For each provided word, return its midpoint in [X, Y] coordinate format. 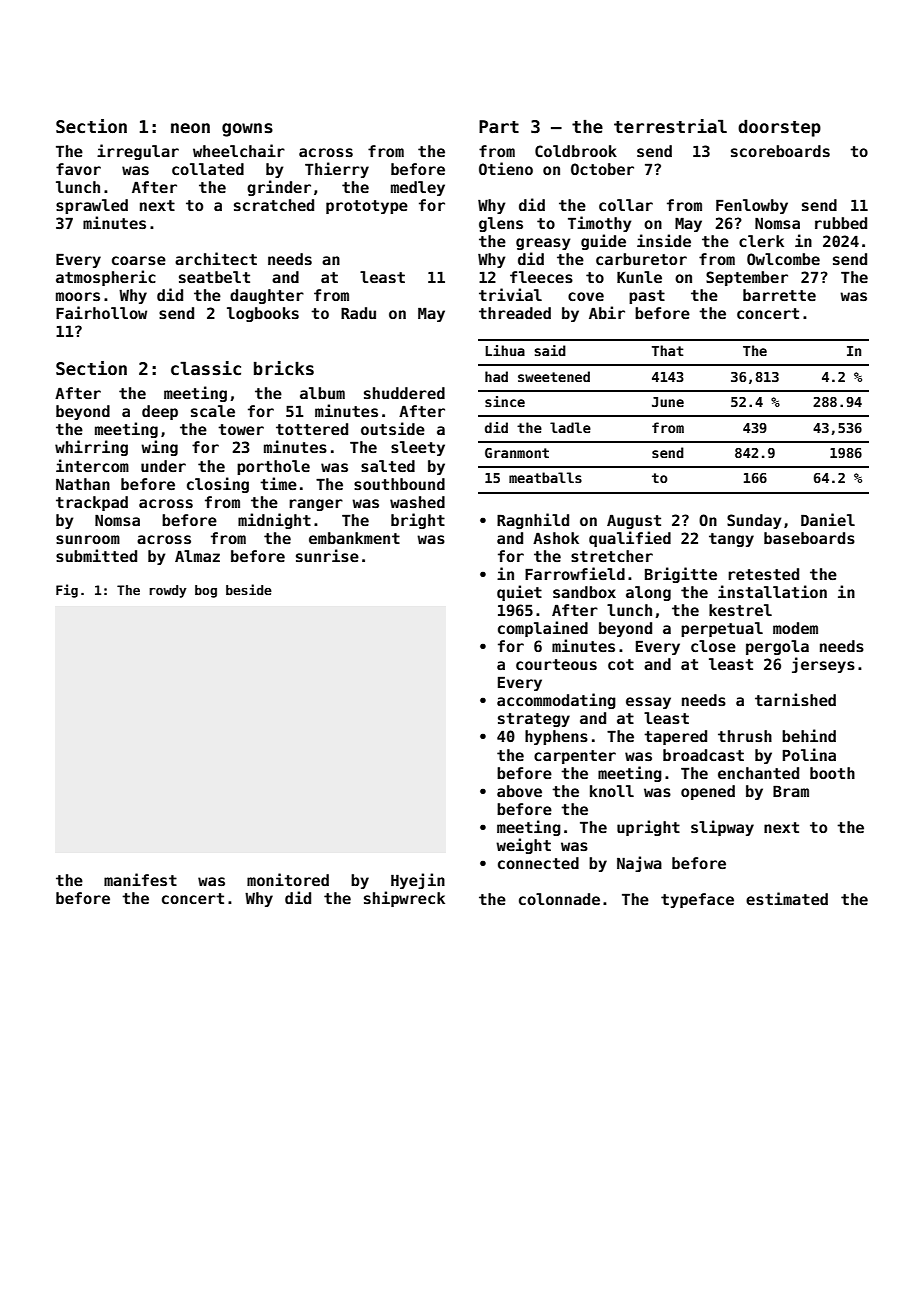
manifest [140, 879]
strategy [534, 720]
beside [249, 589]
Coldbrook [576, 151]
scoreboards [780, 151]
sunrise [327, 555]
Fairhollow [101, 312]
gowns [247, 130]
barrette [779, 295]
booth [832, 773]
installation [772, 591]
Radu [358, 313]
